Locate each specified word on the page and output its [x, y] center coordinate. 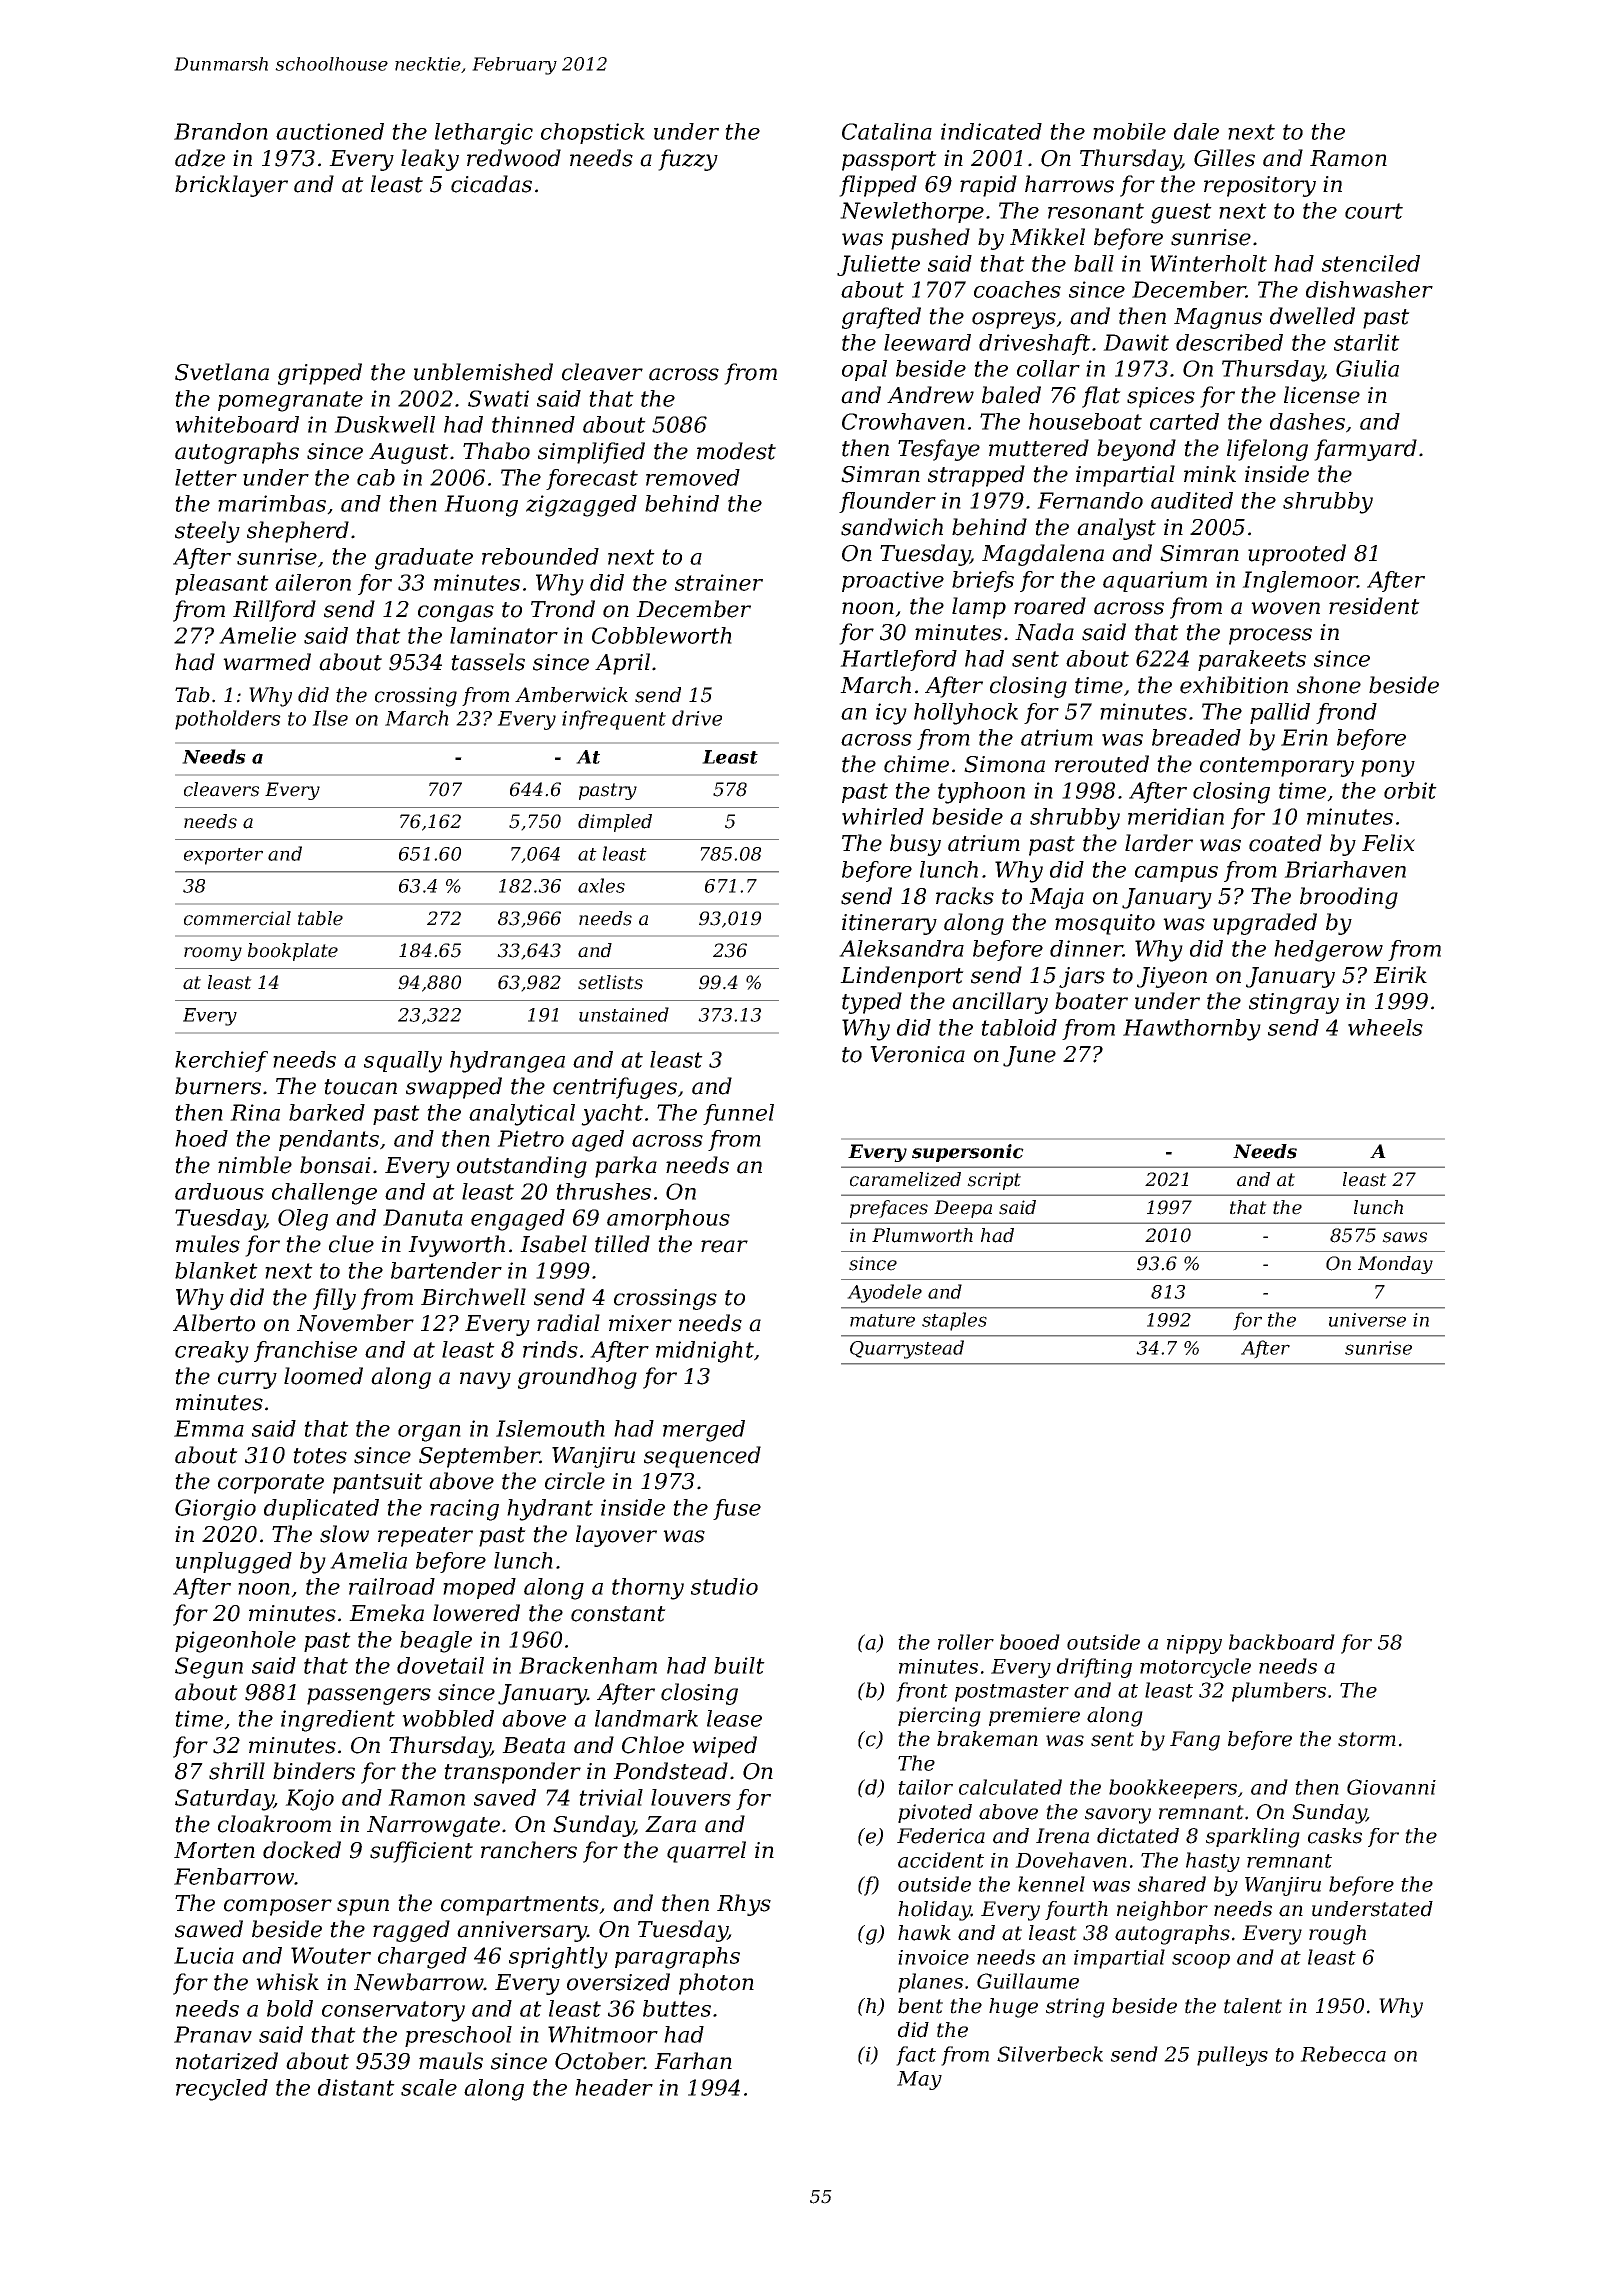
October [599, 2061]
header [614, 2087]
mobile [1129, 131]
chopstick [593, 133]
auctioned [330, 131]
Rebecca [1343, 2054]
